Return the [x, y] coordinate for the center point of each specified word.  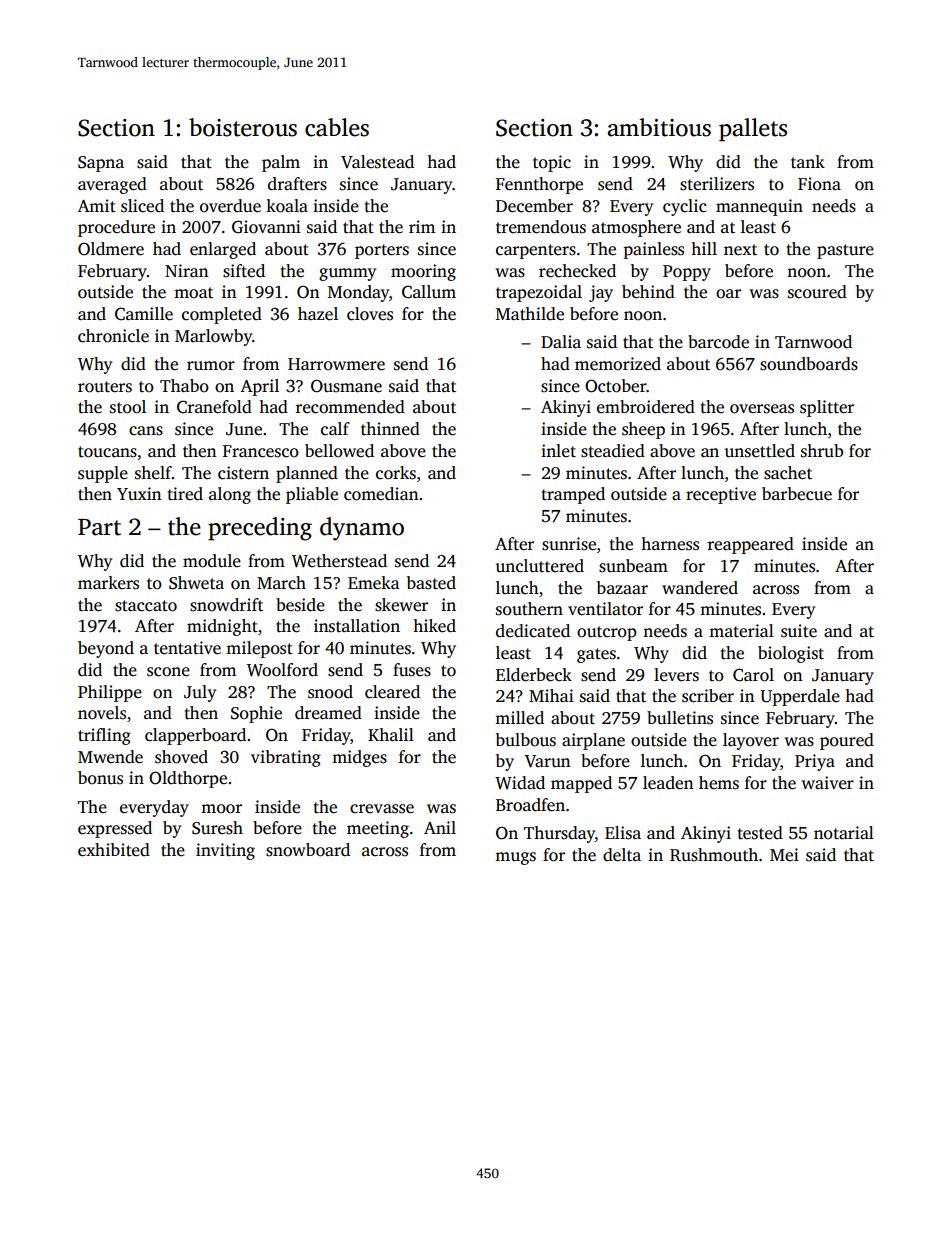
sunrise [569, 544]
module [212, 561]
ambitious [659, 127]
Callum [429, 292]
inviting [225, 851]
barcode [718, 342]
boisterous [243, 127]
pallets [753, 130]
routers [105, 387]
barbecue [797, 494]
